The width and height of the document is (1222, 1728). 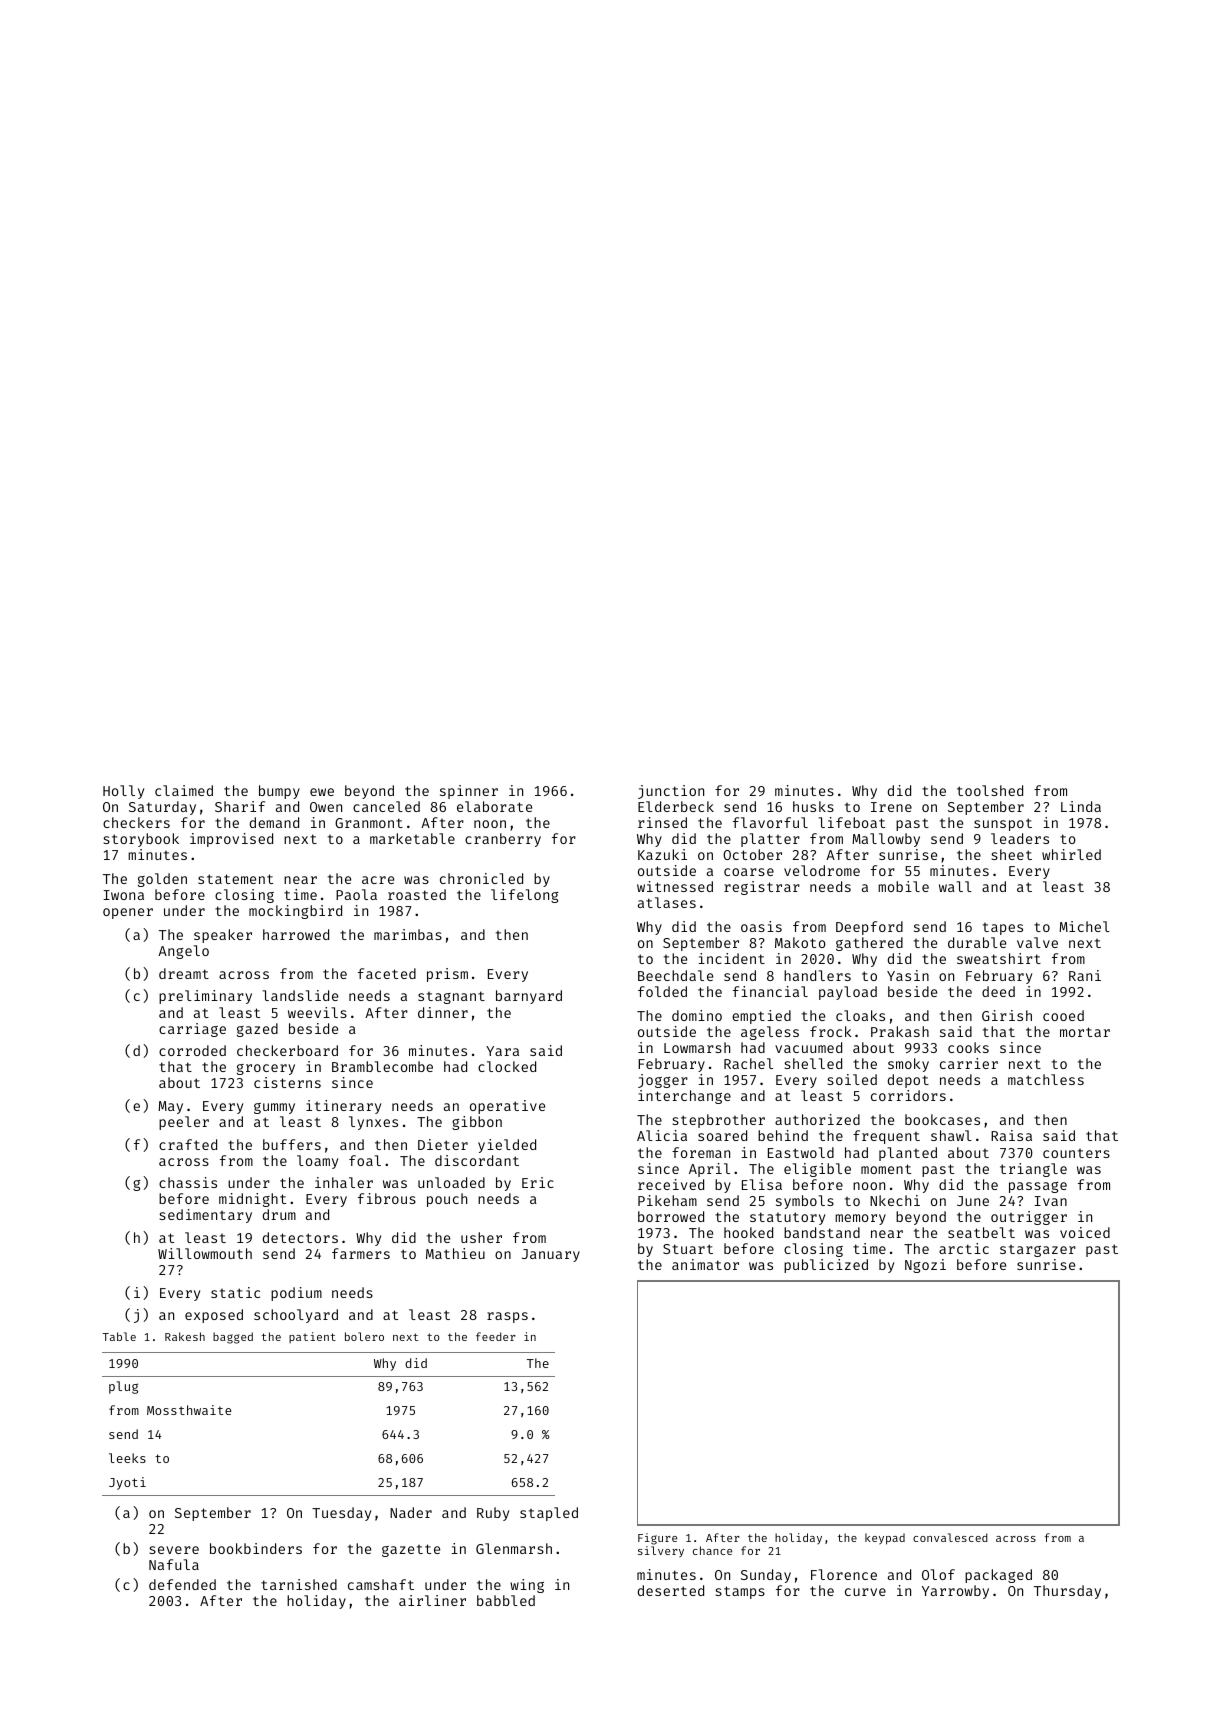 I want to click on wall, so click(x=955, y=886).
